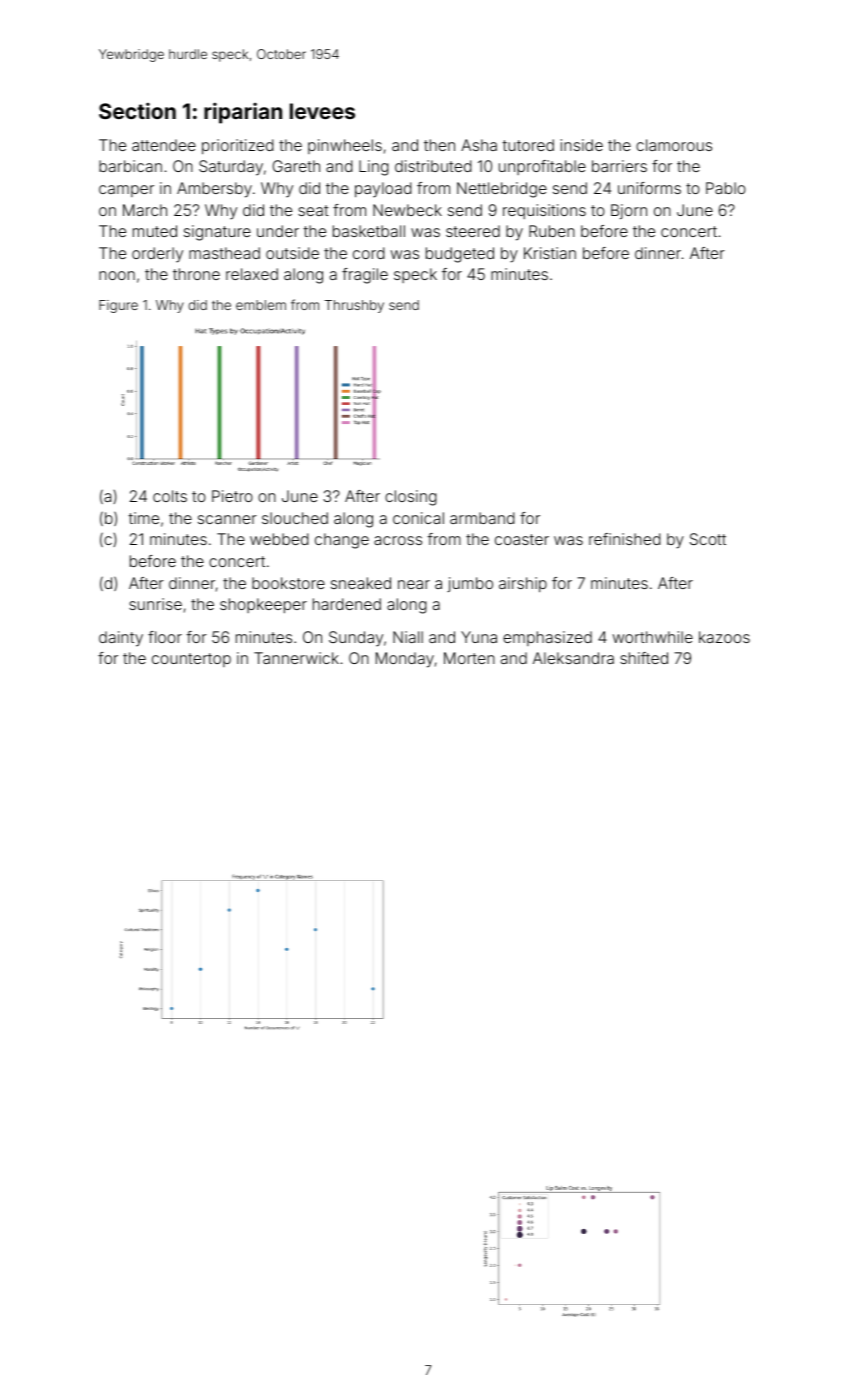 The image size is (849, 1400). I want to click on clamorous, so click(674, 145).
